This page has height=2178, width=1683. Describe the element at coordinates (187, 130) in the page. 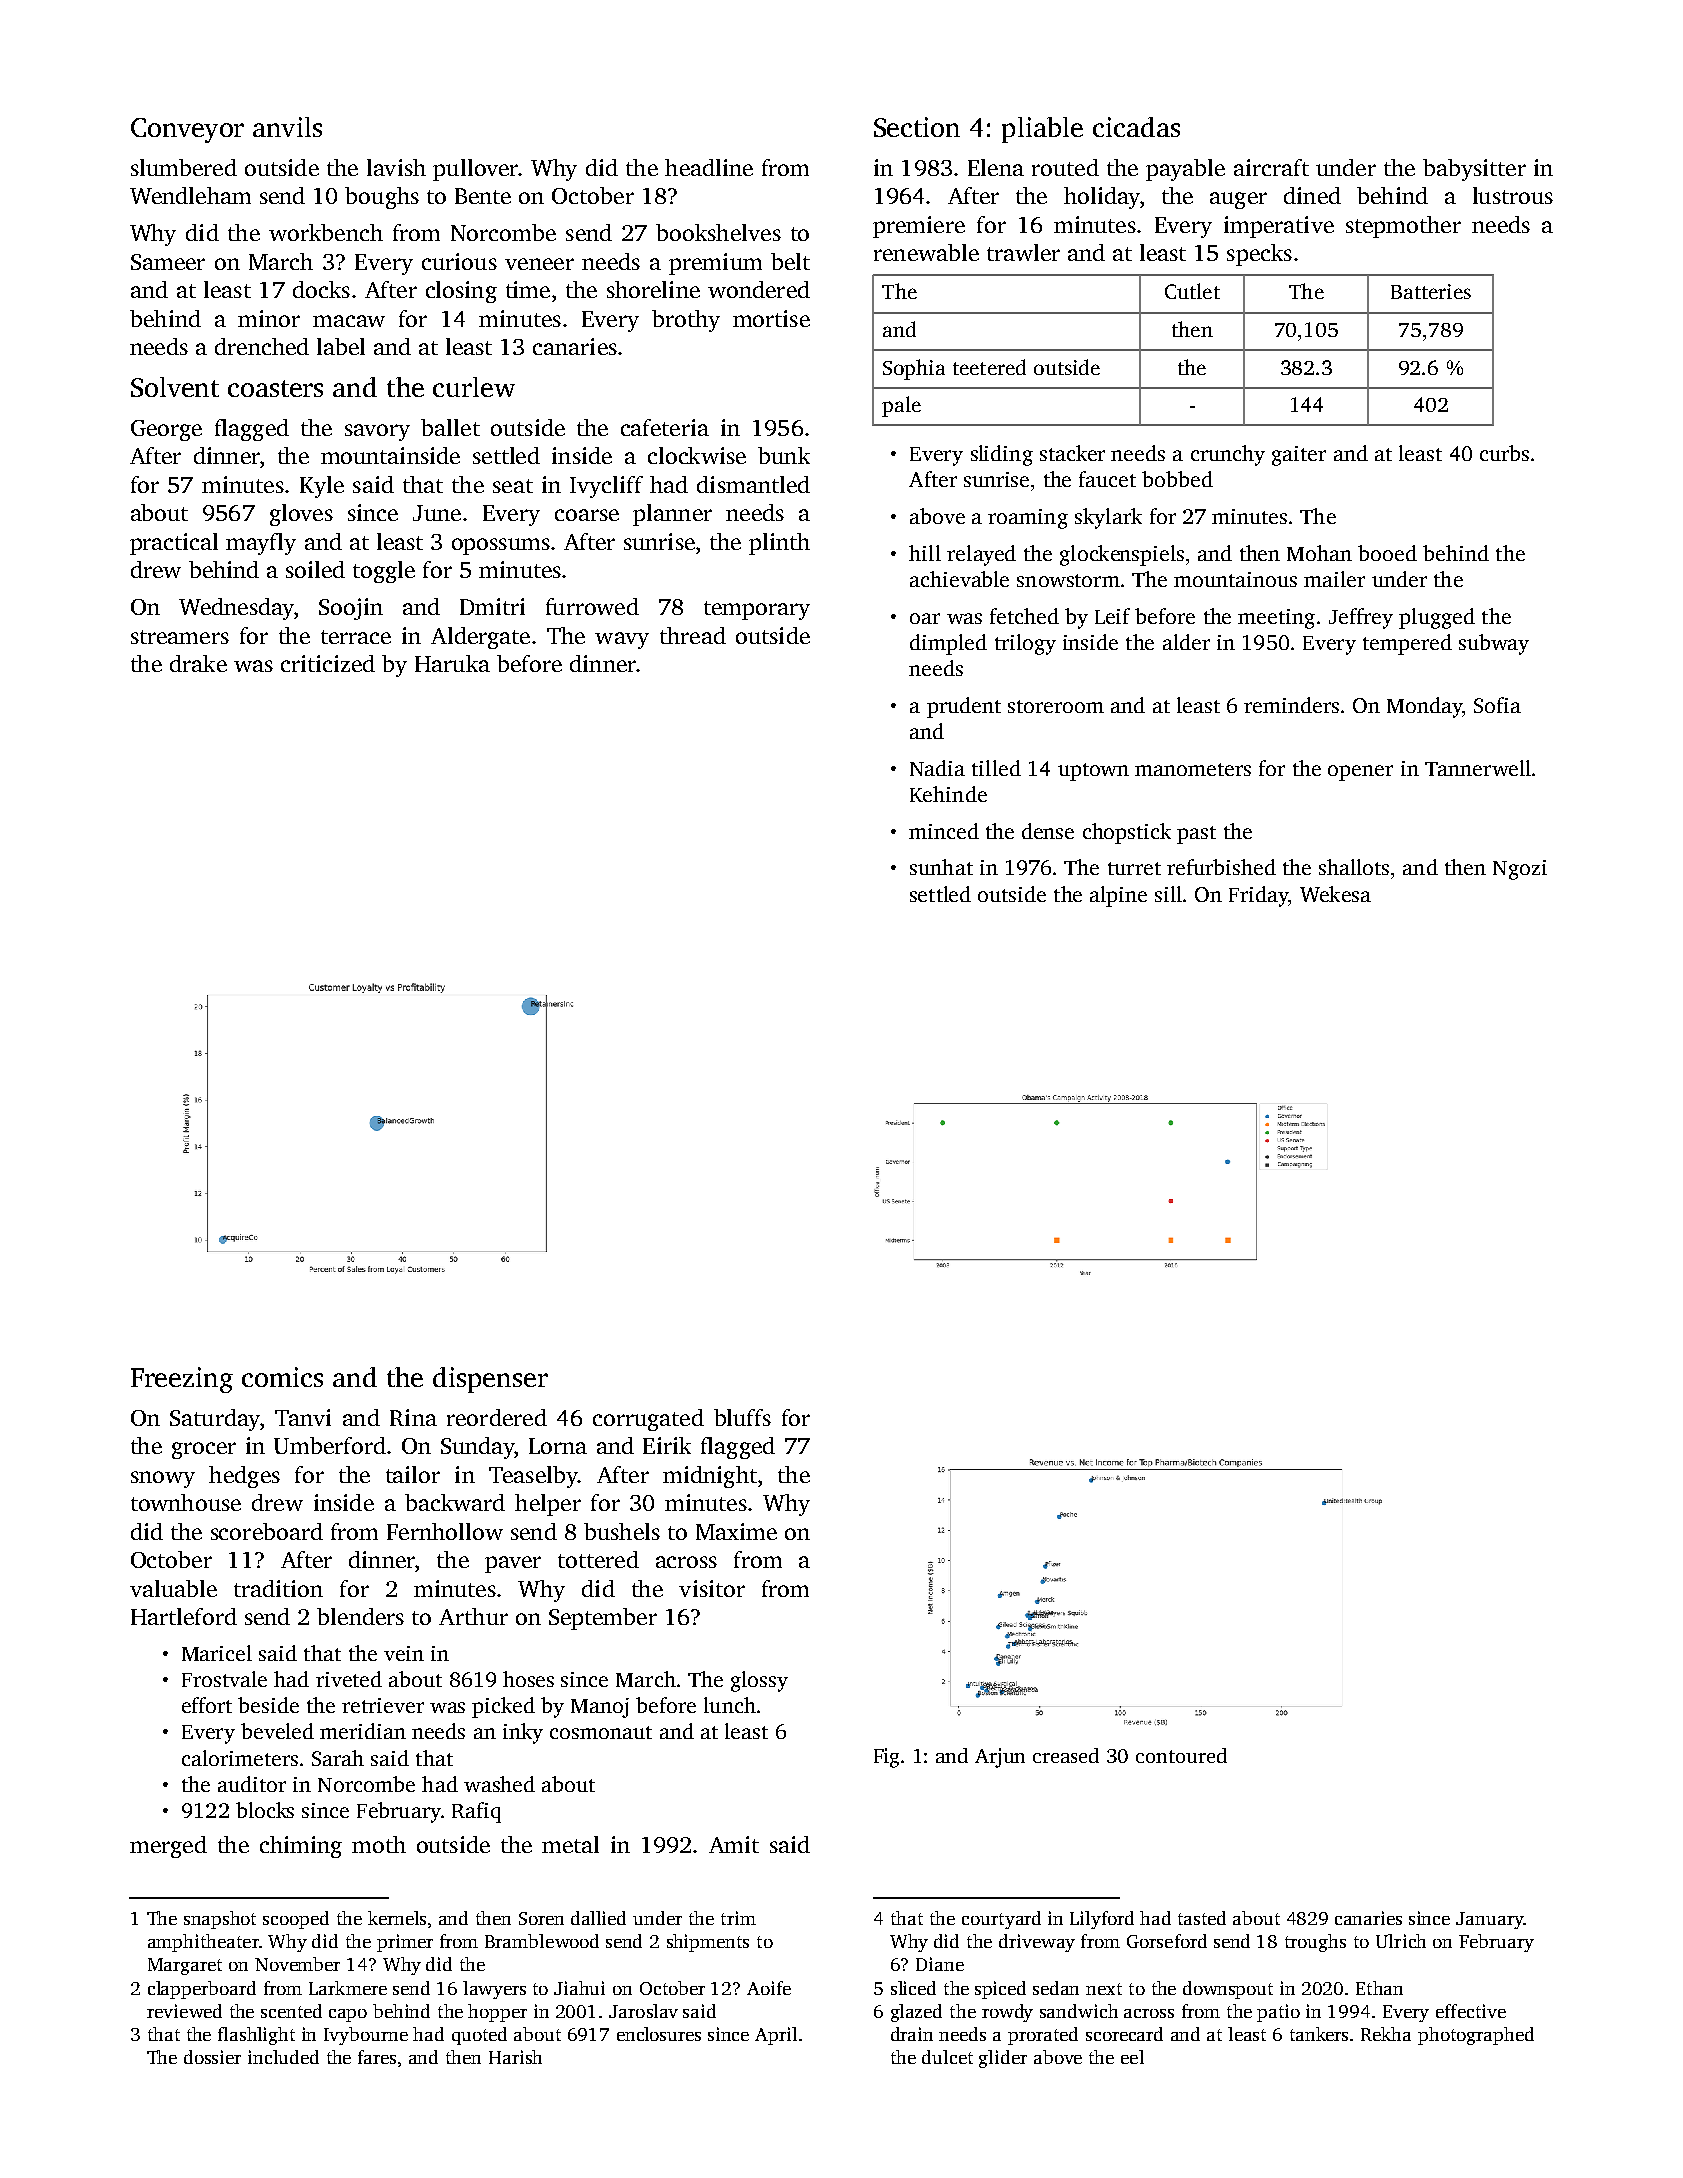

I see `Conveyor` at that location.
